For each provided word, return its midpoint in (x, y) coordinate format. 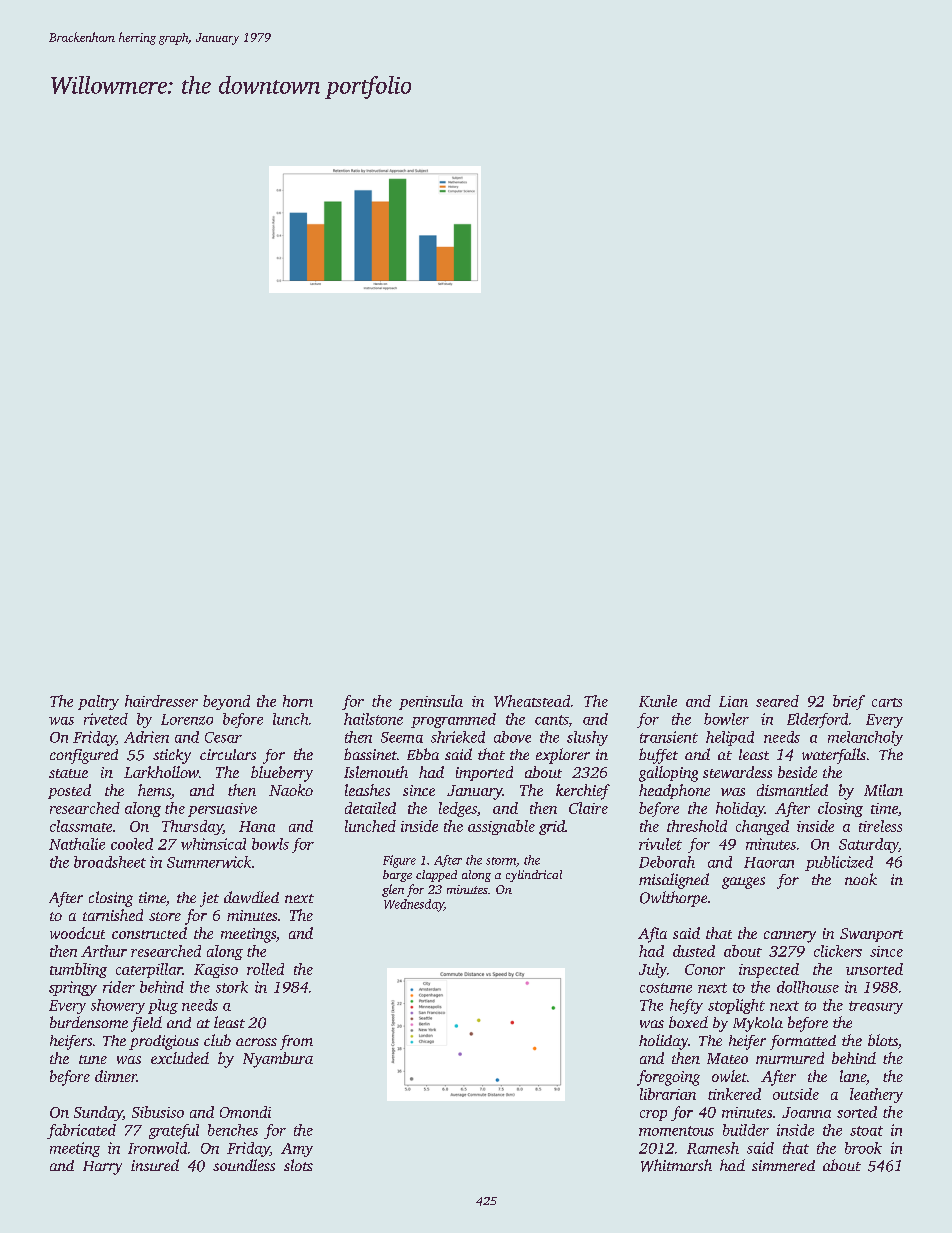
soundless (244, 1165)
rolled (265, 969)
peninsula (431, 702)
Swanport (871, 935)
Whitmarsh (676, 1165)
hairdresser (161, 701)
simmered (783, 1165)
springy (73, 988)
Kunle (658, 701)
